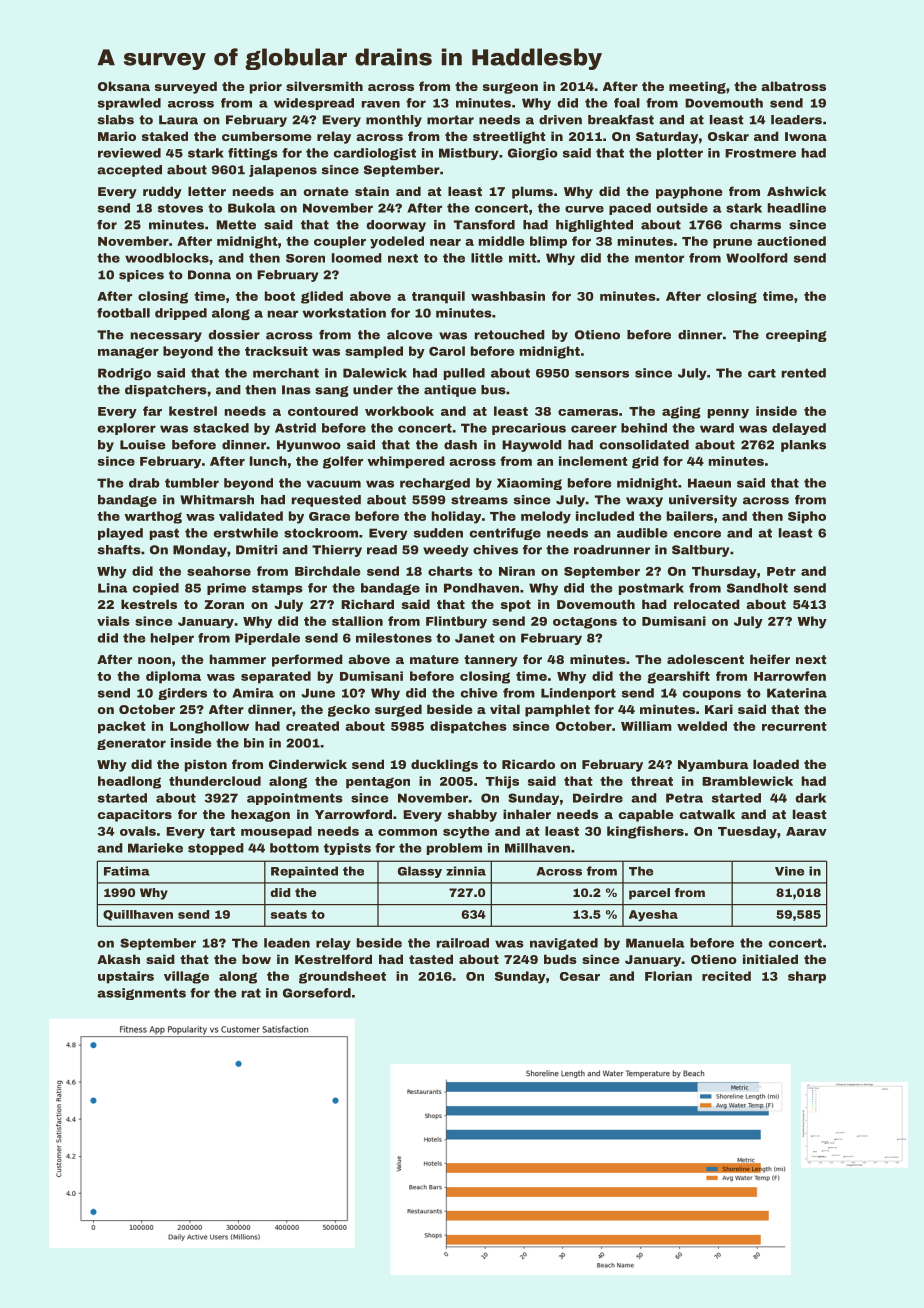  What do you see at coordinates (585, 623) in the document?
I see `octagons` at bounding box center [585, 623].
